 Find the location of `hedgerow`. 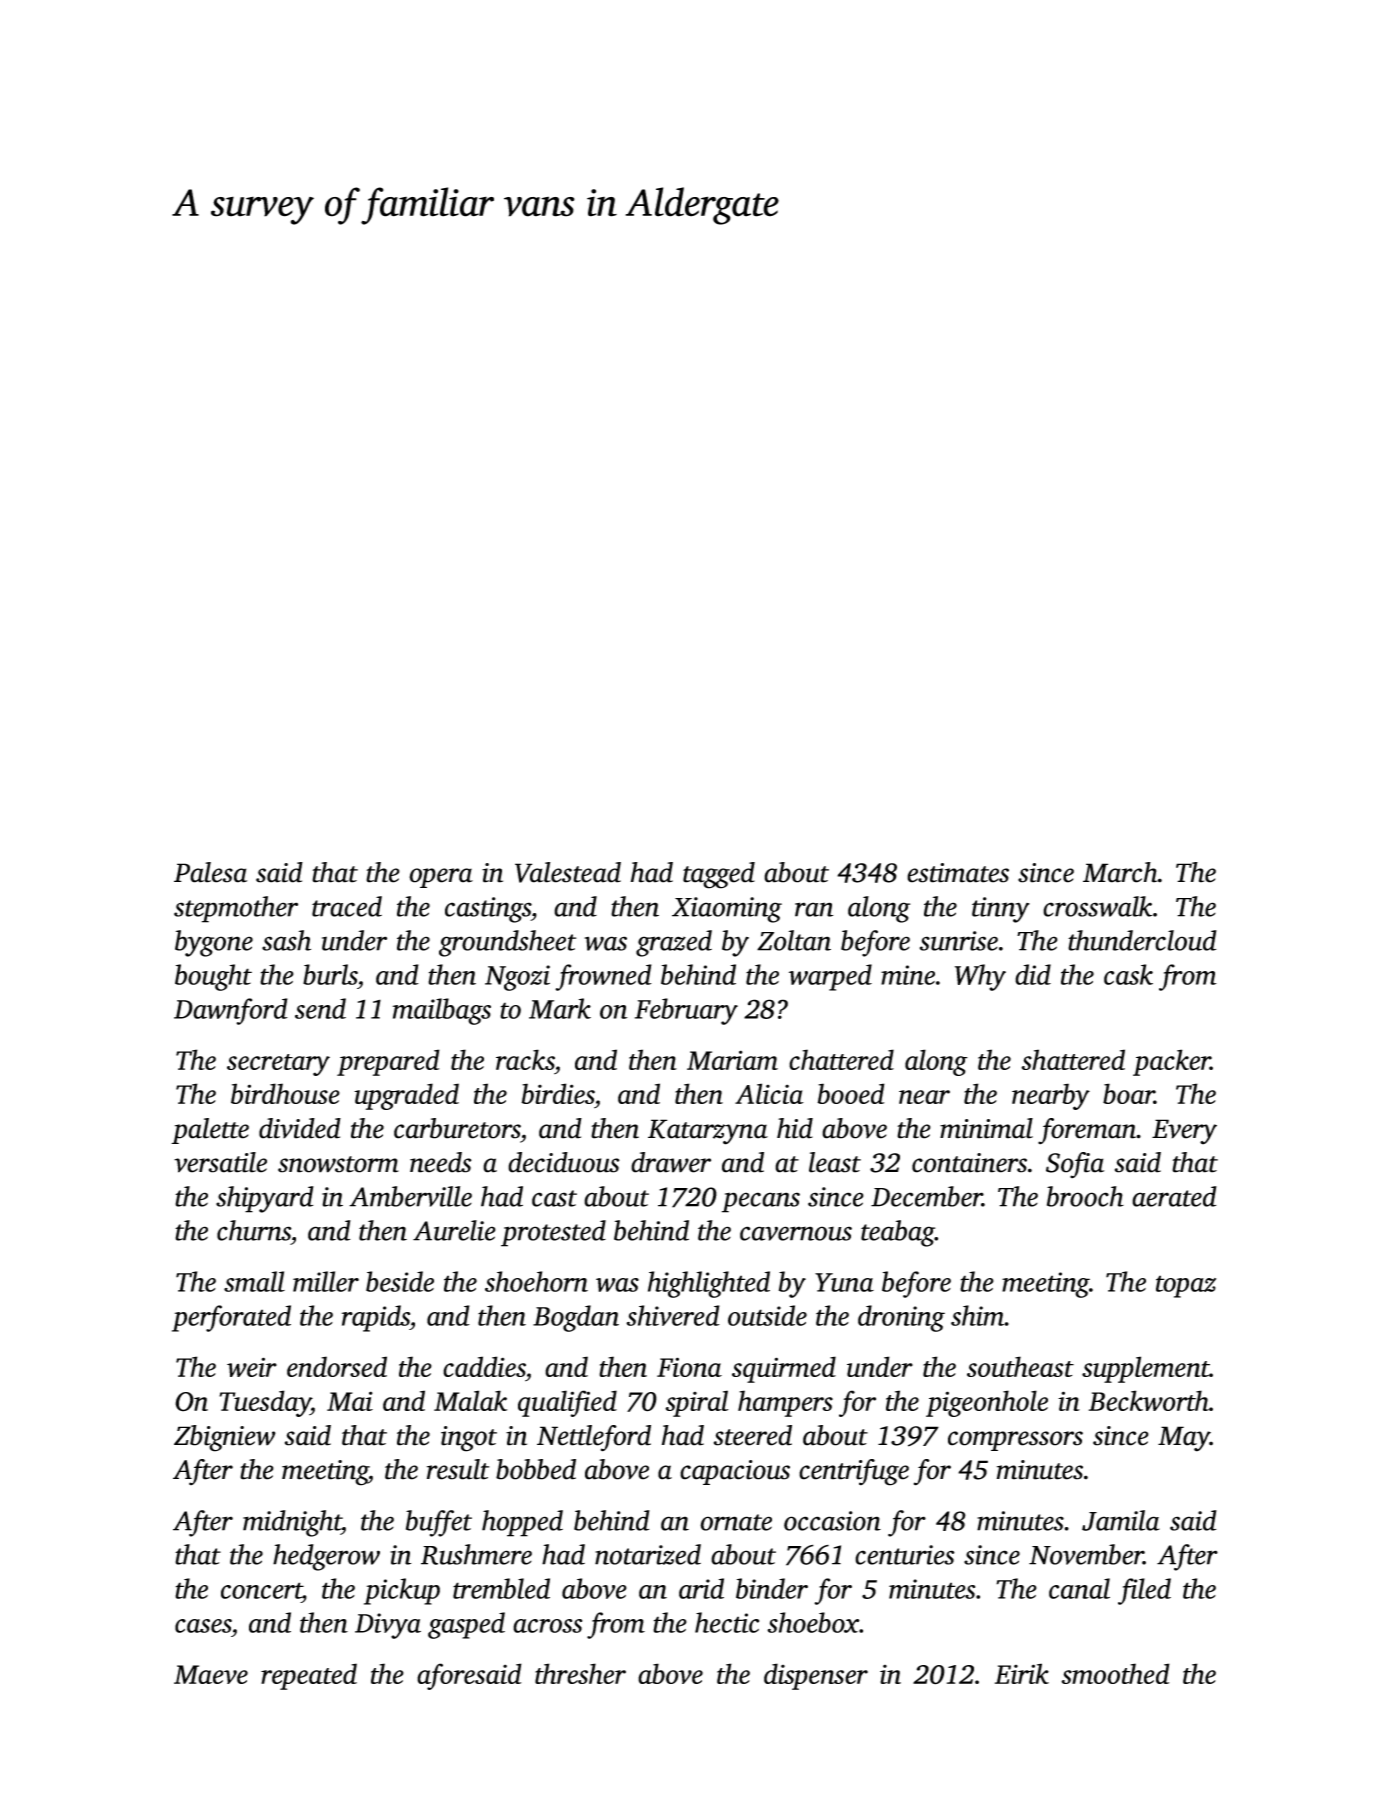

hedgerow is located at coordinates (326, 1557).
